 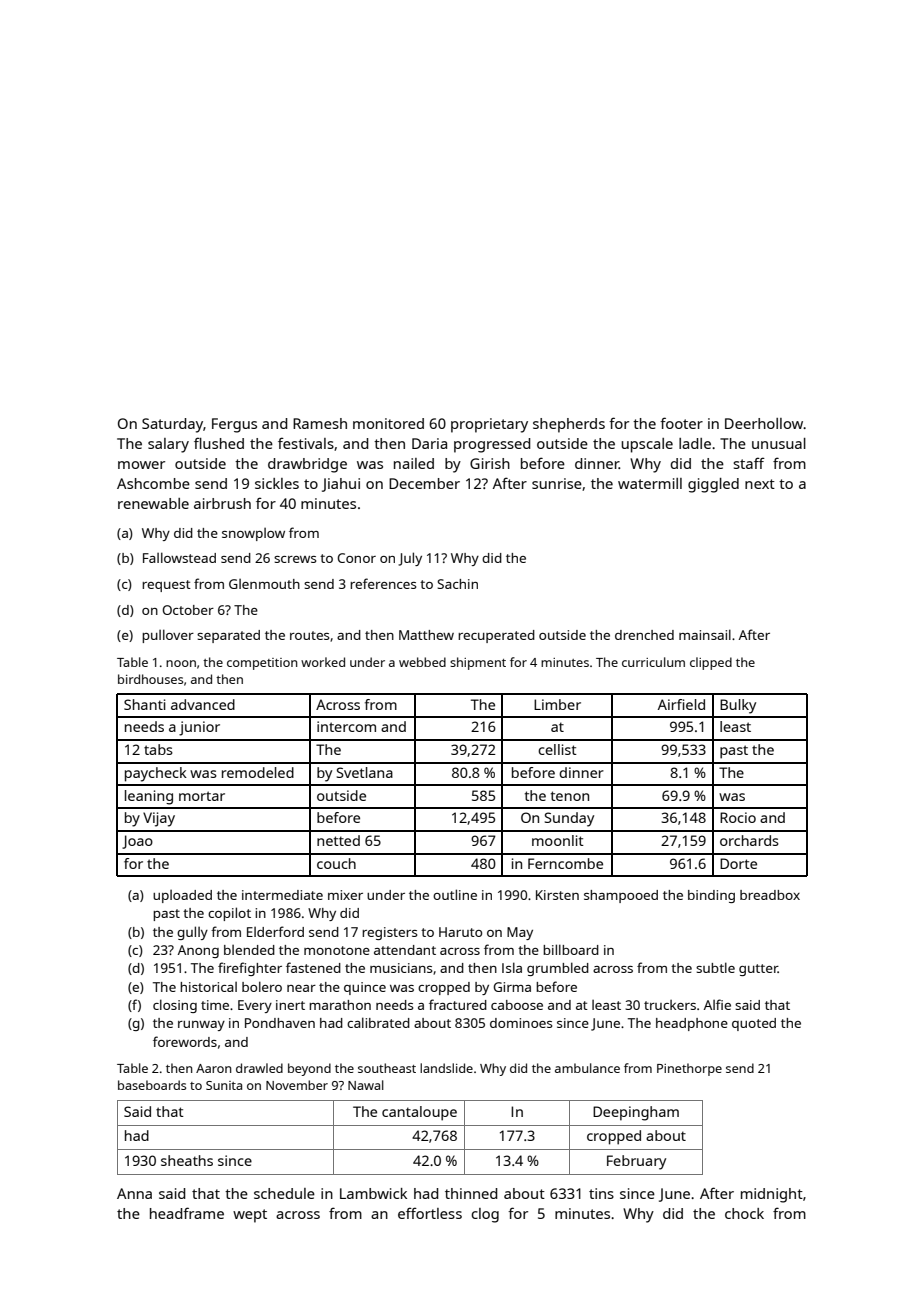 What do you see at coordinates (346, 726) in the document?
I see `intercom` at bounding box center [346, 726].
